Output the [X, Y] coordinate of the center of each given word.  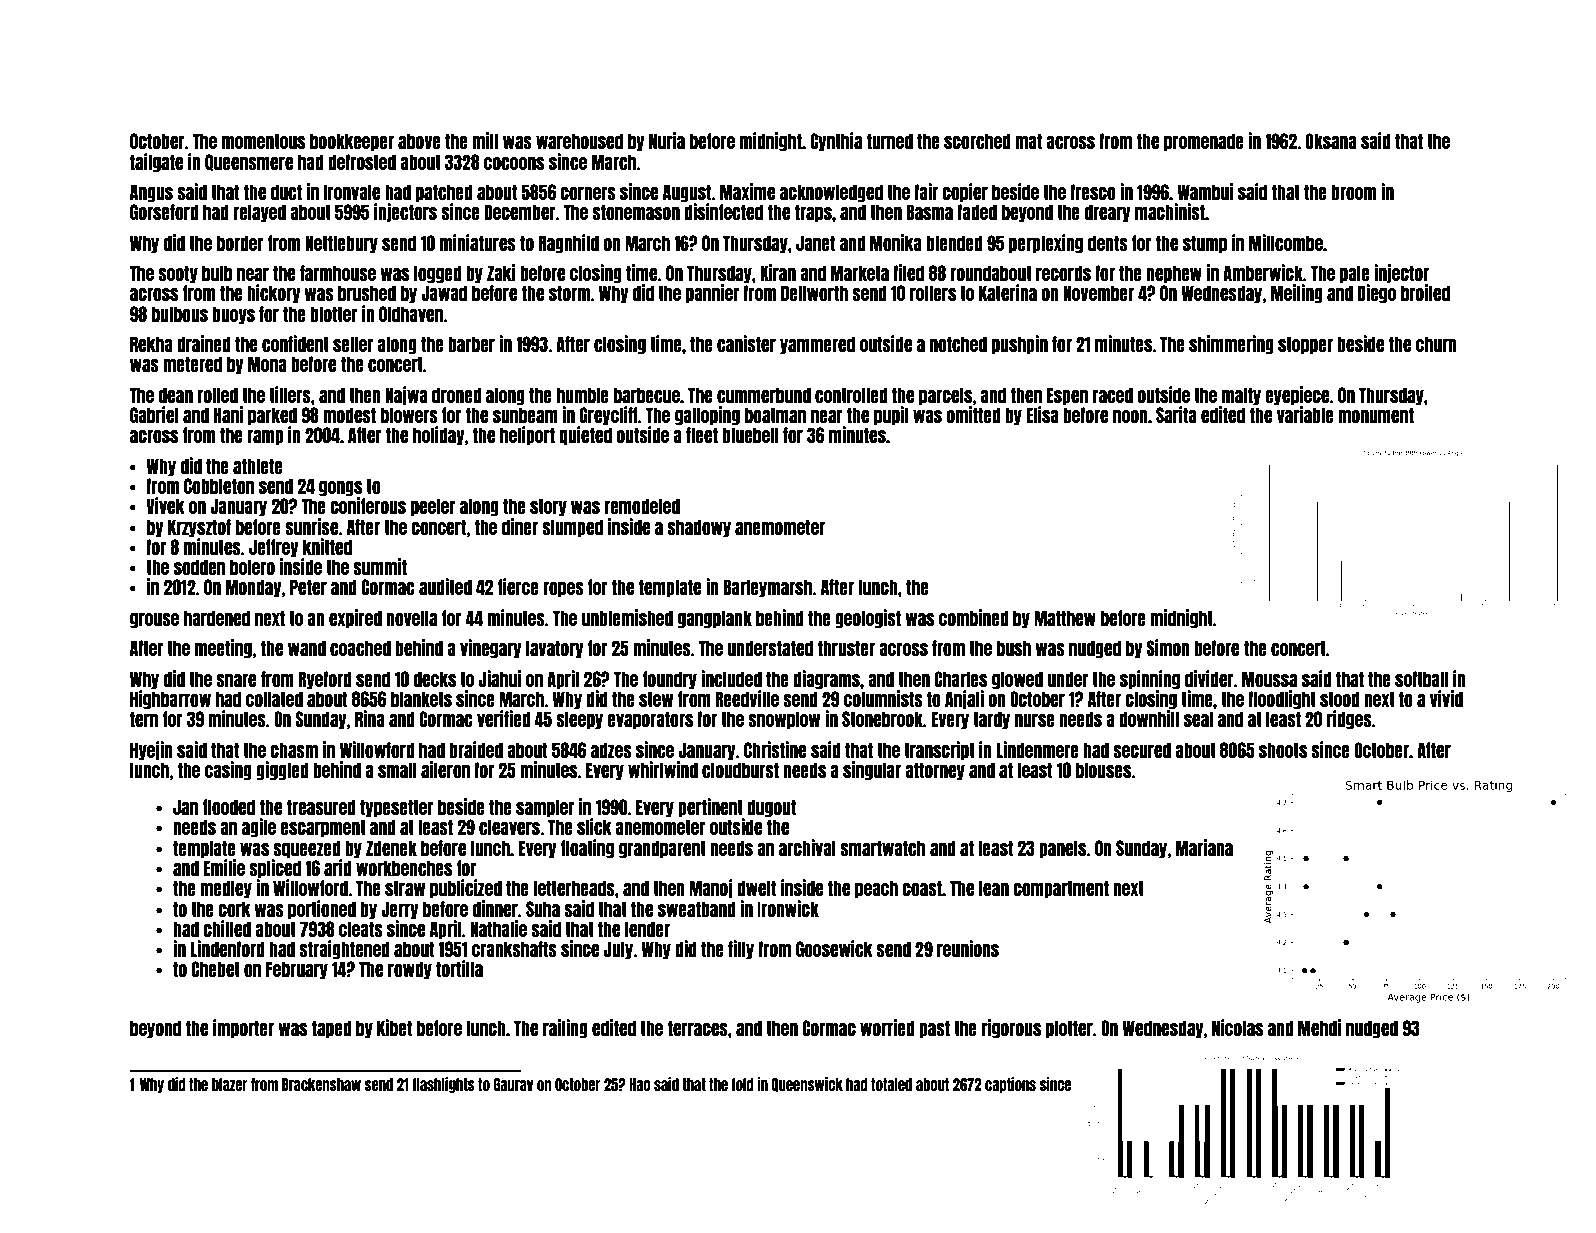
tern [144, 719]
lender [647, 929]
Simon [1168, 647]
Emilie [224, 867]
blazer [230, 1084]
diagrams [826, 679]
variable [1305, 414]
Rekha [151, 344]
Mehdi [1319, 1027]
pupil [891, 415]
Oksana [1331, 141]
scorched [977, 141]
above [419, 141]
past [934, 1029]
